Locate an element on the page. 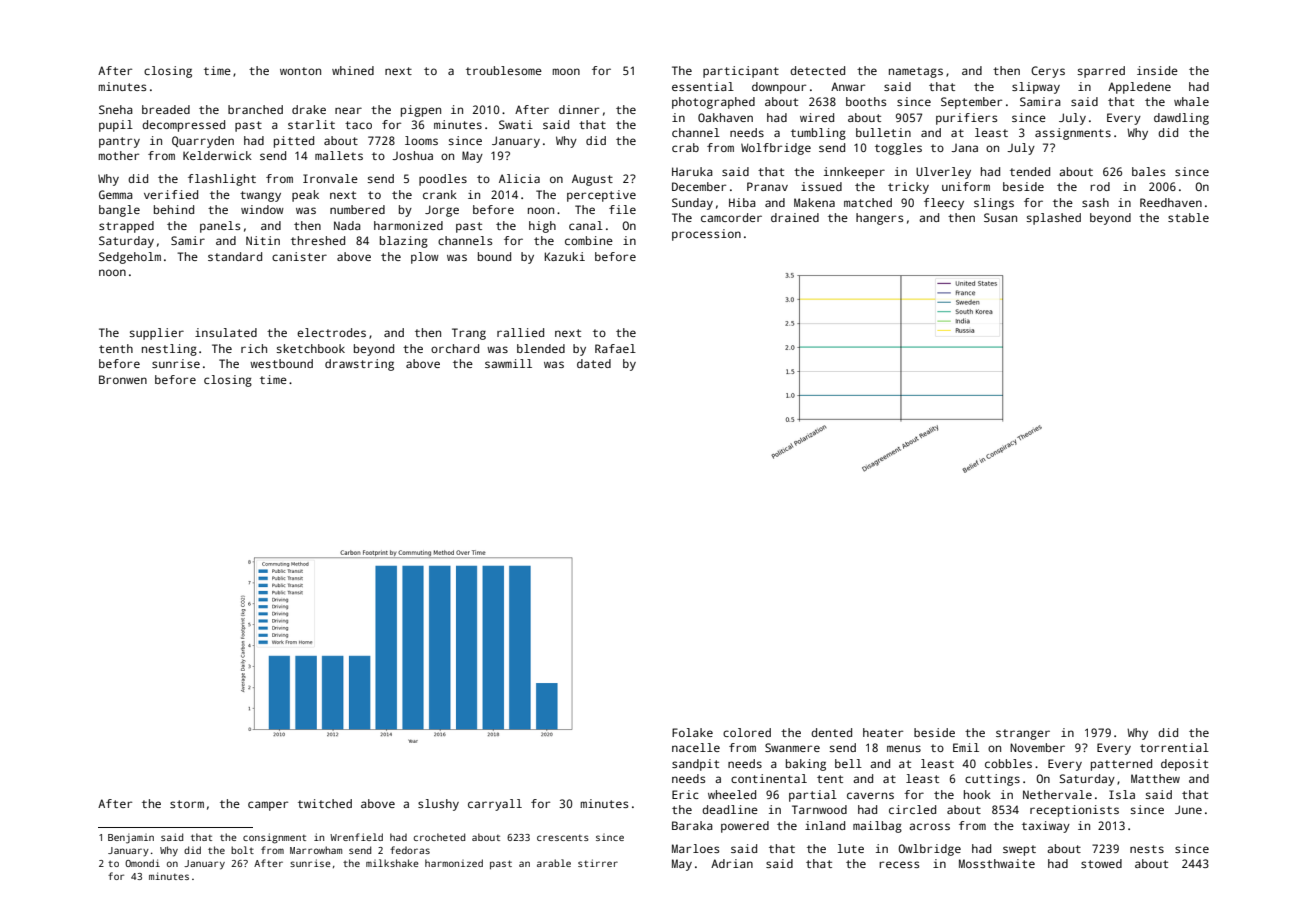 This image has width=1308, height=924. twitched is located at coordinates (325, 803).
